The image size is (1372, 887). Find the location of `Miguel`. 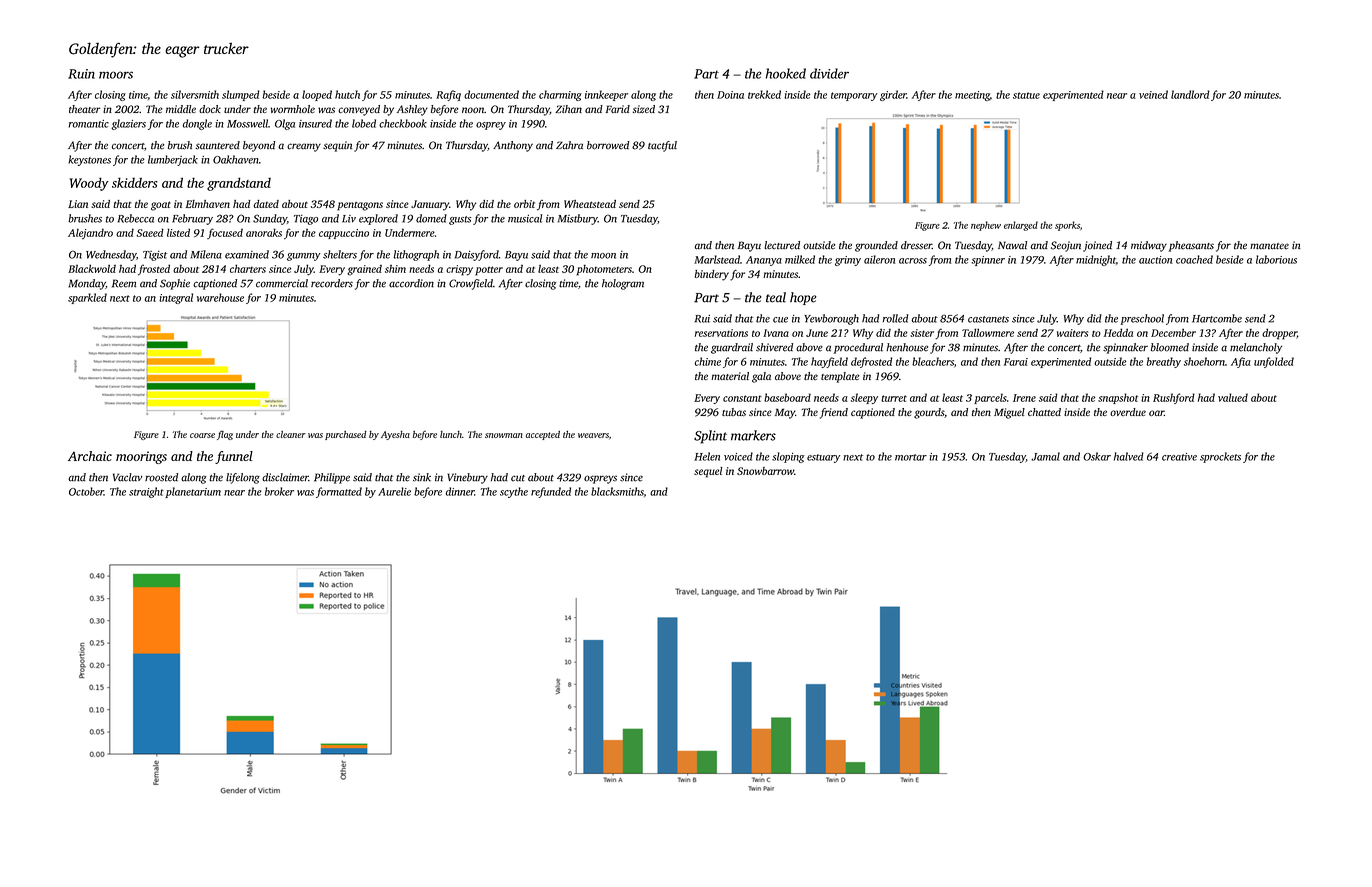

Miguel is located at coordinates (1009, 413).
